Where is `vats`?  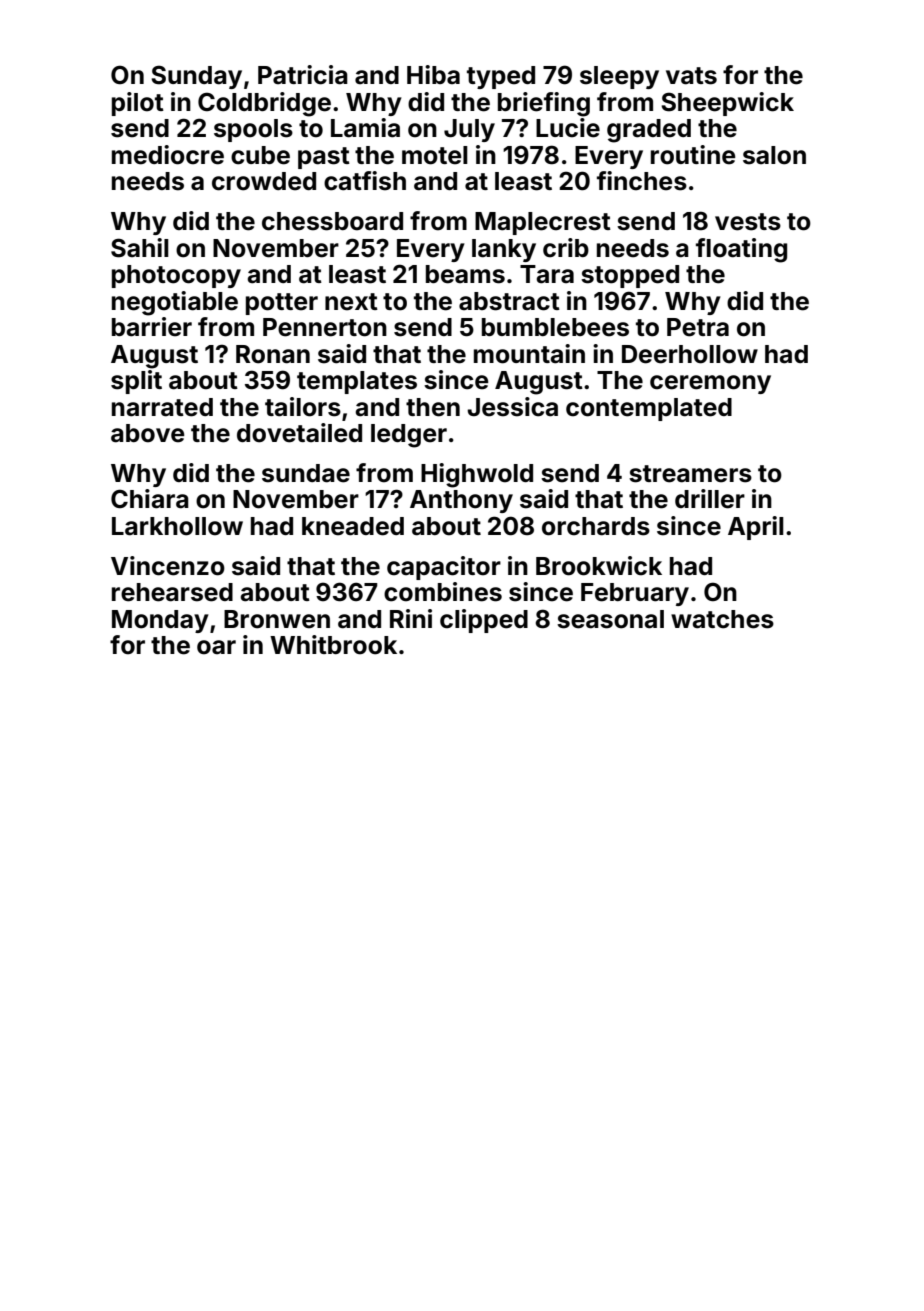
vats is located at coordinates (691, 76).
